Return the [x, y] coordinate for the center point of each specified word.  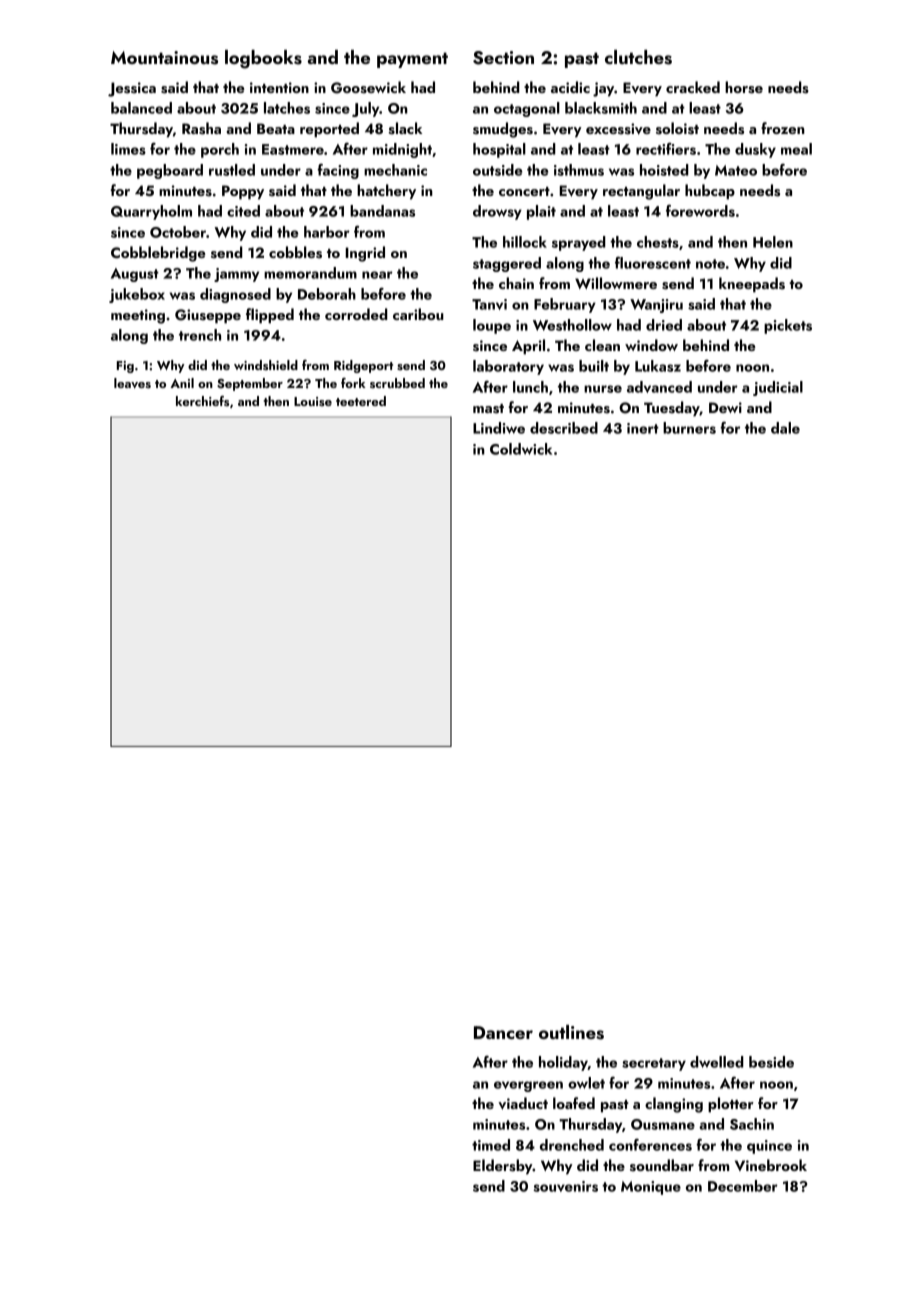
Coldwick [521, 449]
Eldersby [503, 1167]
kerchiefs [202, 401]
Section [503, 58]
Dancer [503, 1032]
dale [785, 428]
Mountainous [164, 58]
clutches [638, 57]
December [743, 1186]
